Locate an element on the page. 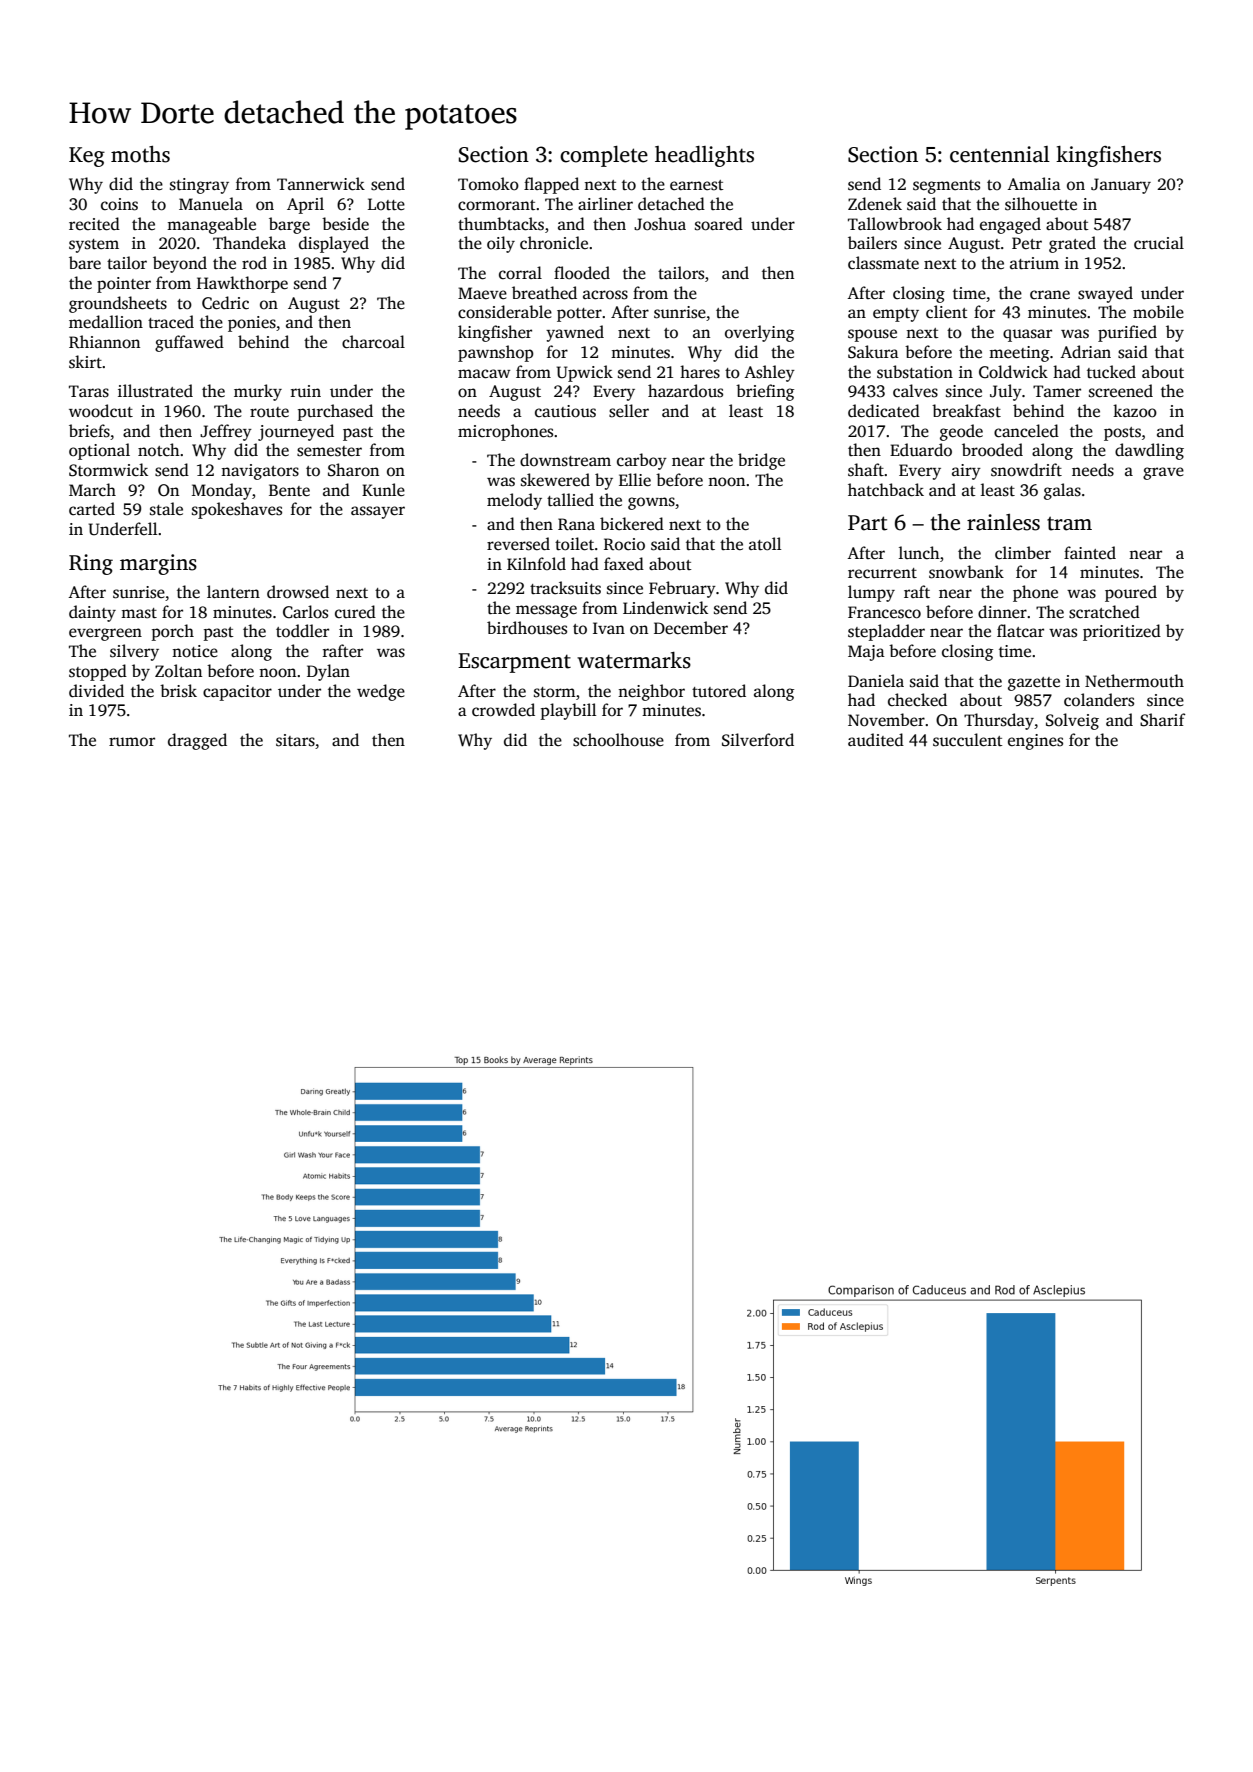 This document has height=1772, width=1253. sitars is located at coordinates (295, 740).
